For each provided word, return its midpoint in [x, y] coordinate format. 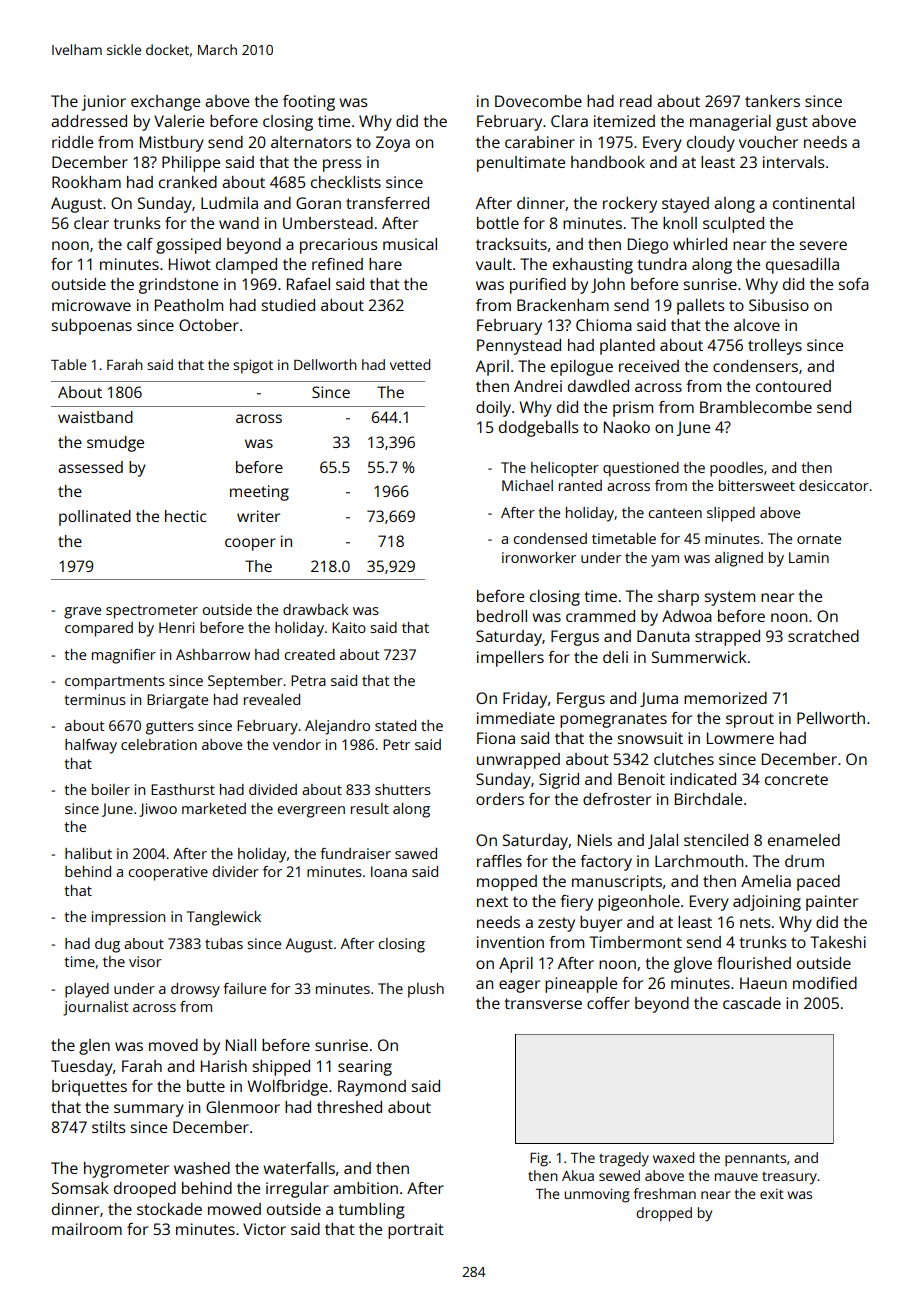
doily [493, 409]
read [636, 101]
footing [309, 103]
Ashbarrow [213, 654]
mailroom [87, 1229]
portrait [416, 1231]
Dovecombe [538, 101]
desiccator [834, 485]
